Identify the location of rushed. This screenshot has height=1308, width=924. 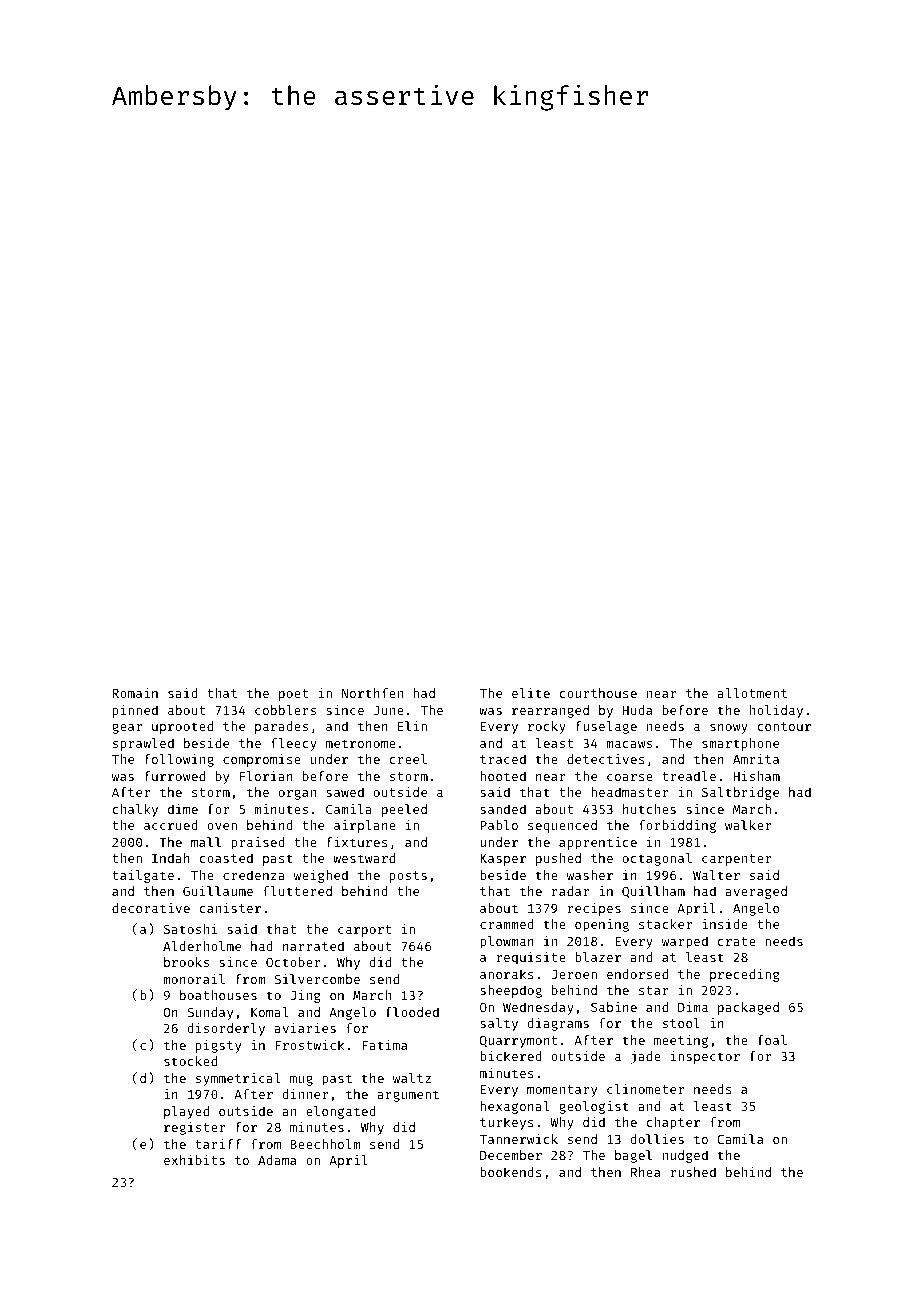
(693, 1172).
